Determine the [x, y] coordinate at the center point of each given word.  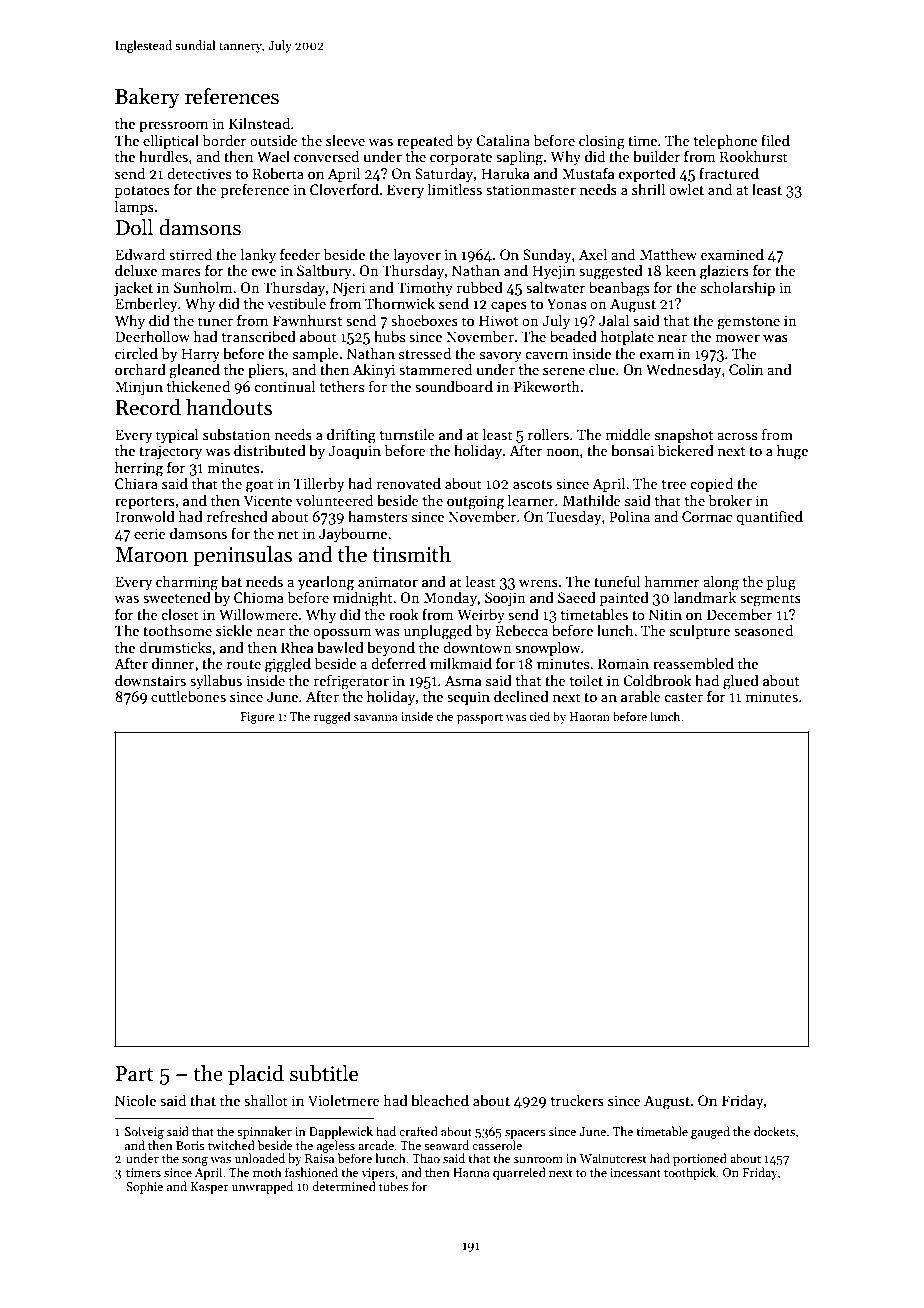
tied [539, 716]
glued [741, 682]
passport [480, 718]
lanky [258, 255]
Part [135, 1074]
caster [683, 697]
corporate [461, 159]
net [288, 534]
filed [775, 140]
